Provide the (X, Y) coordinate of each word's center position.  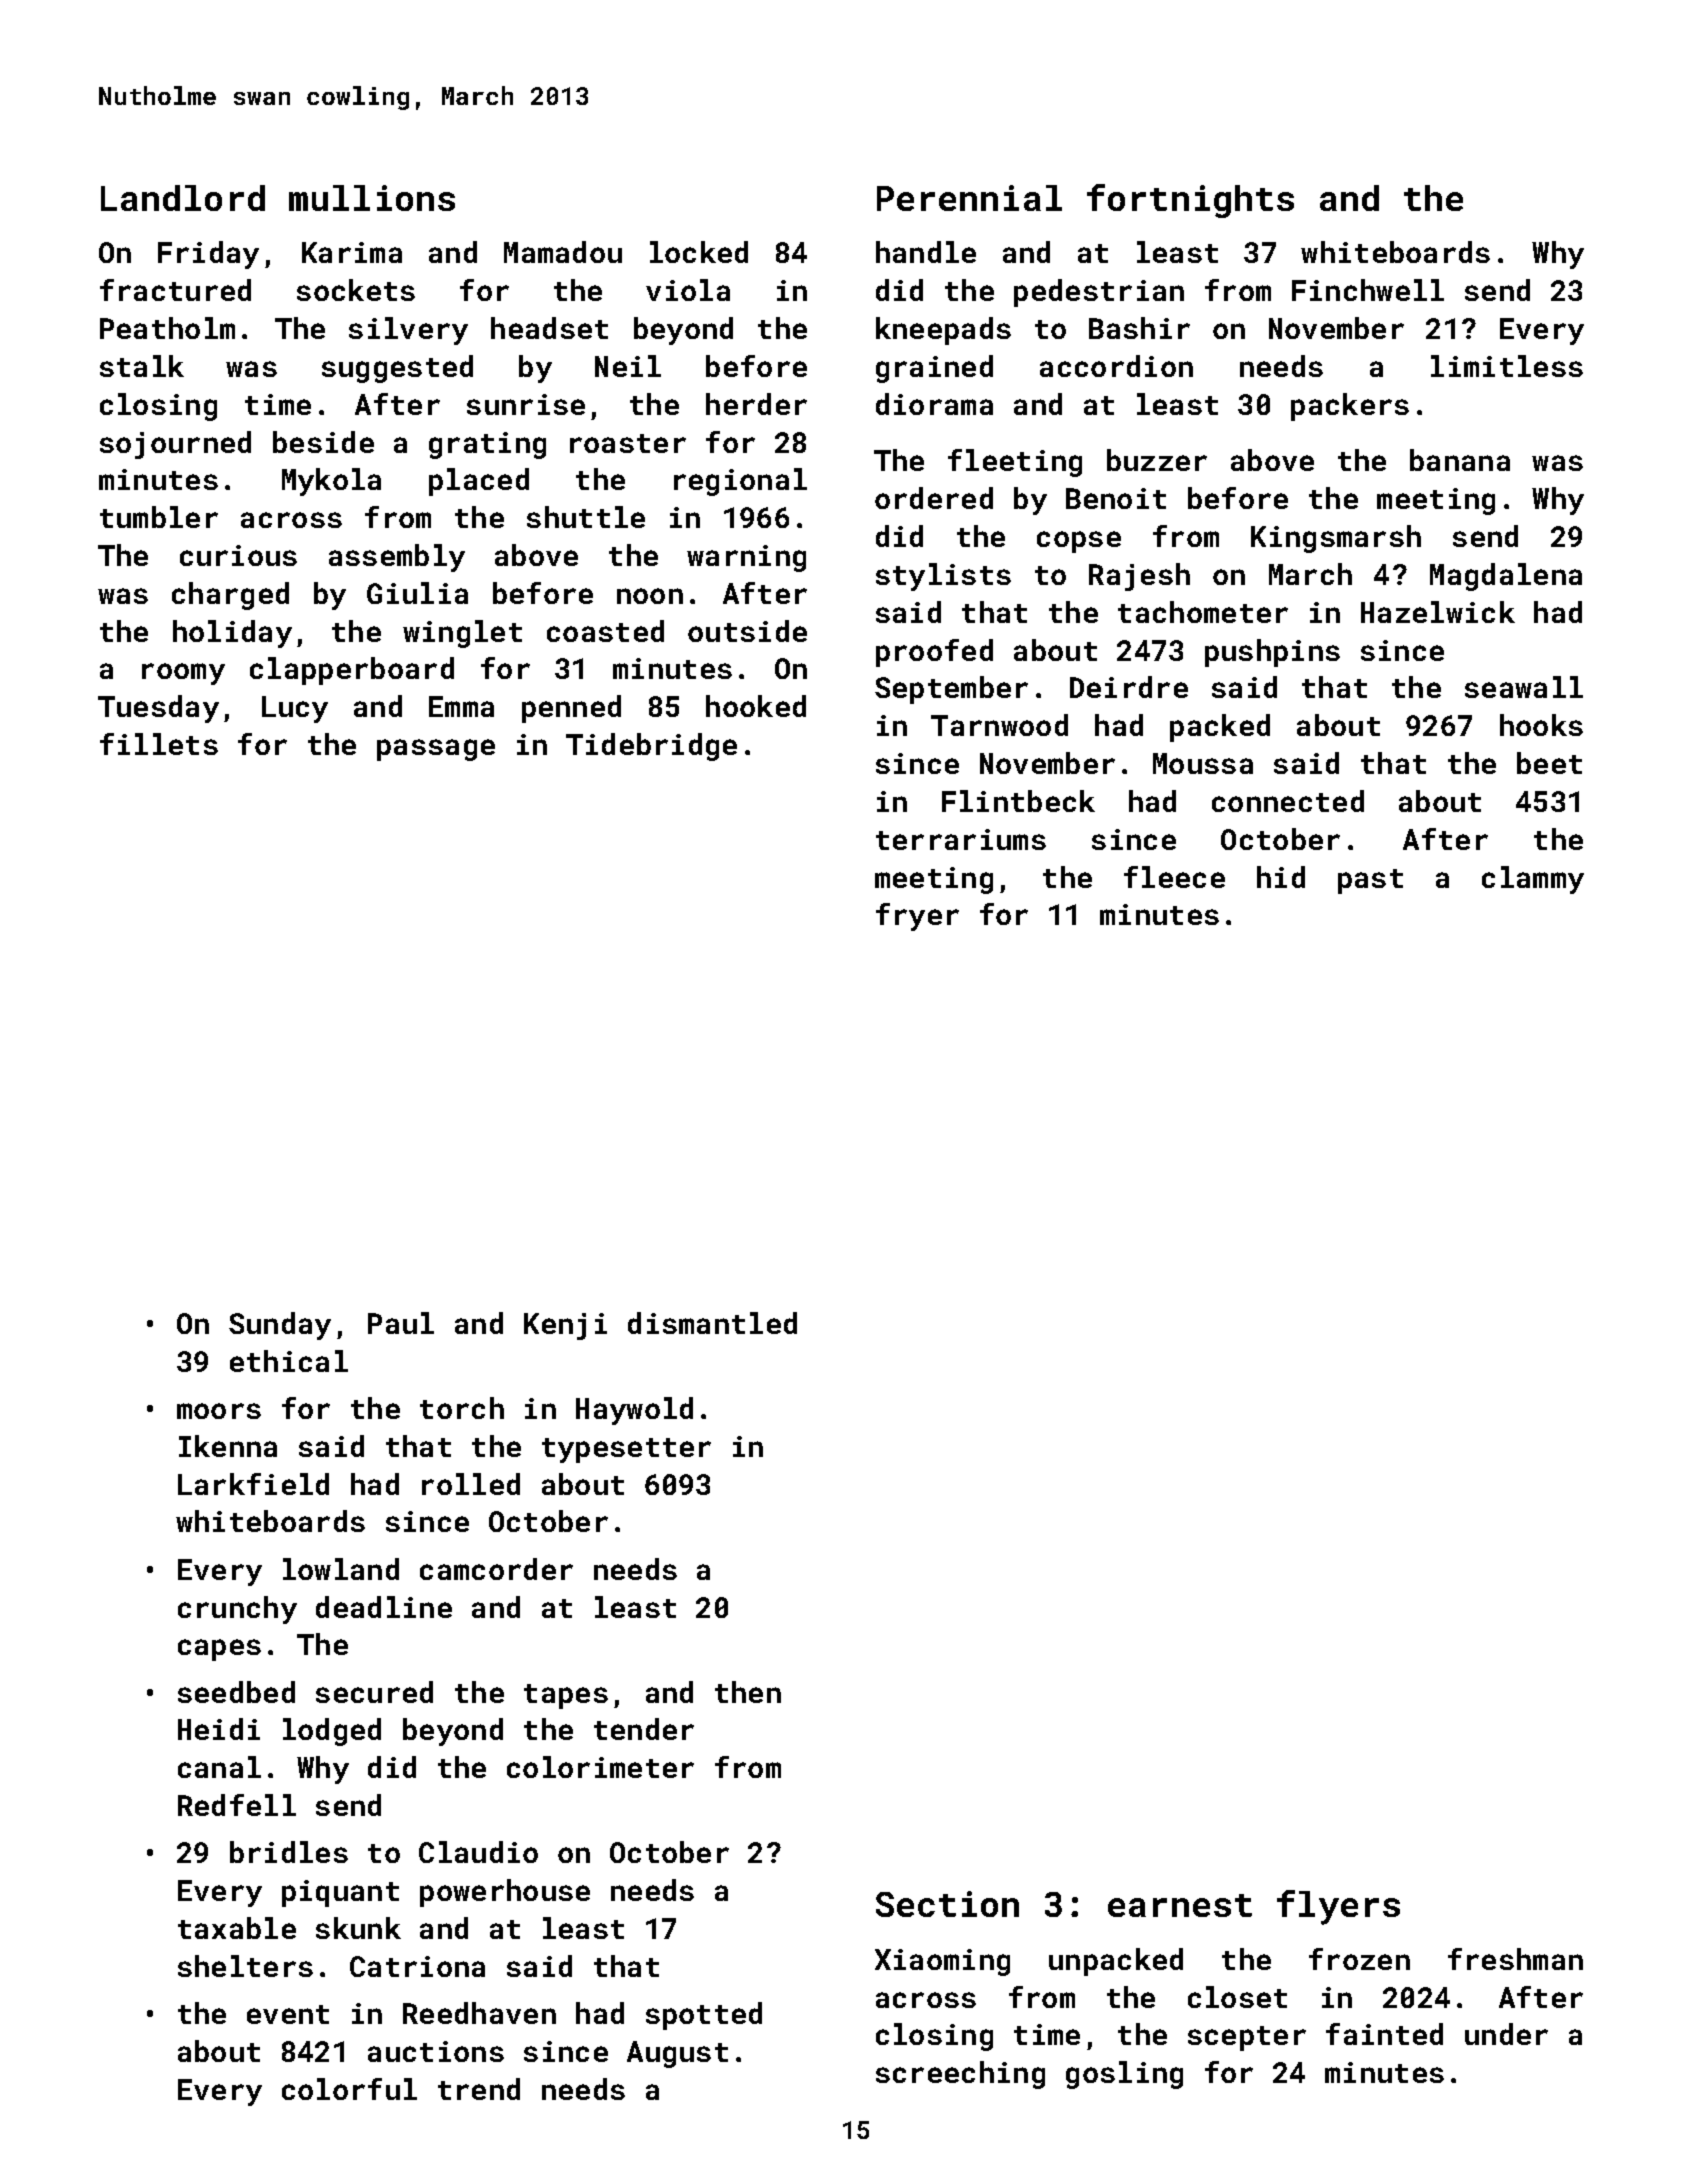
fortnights (1190, 201)
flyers (1338, 1907)
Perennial (969, 198)
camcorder (496, 1569)
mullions (372, 198)
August (677, 2054)
